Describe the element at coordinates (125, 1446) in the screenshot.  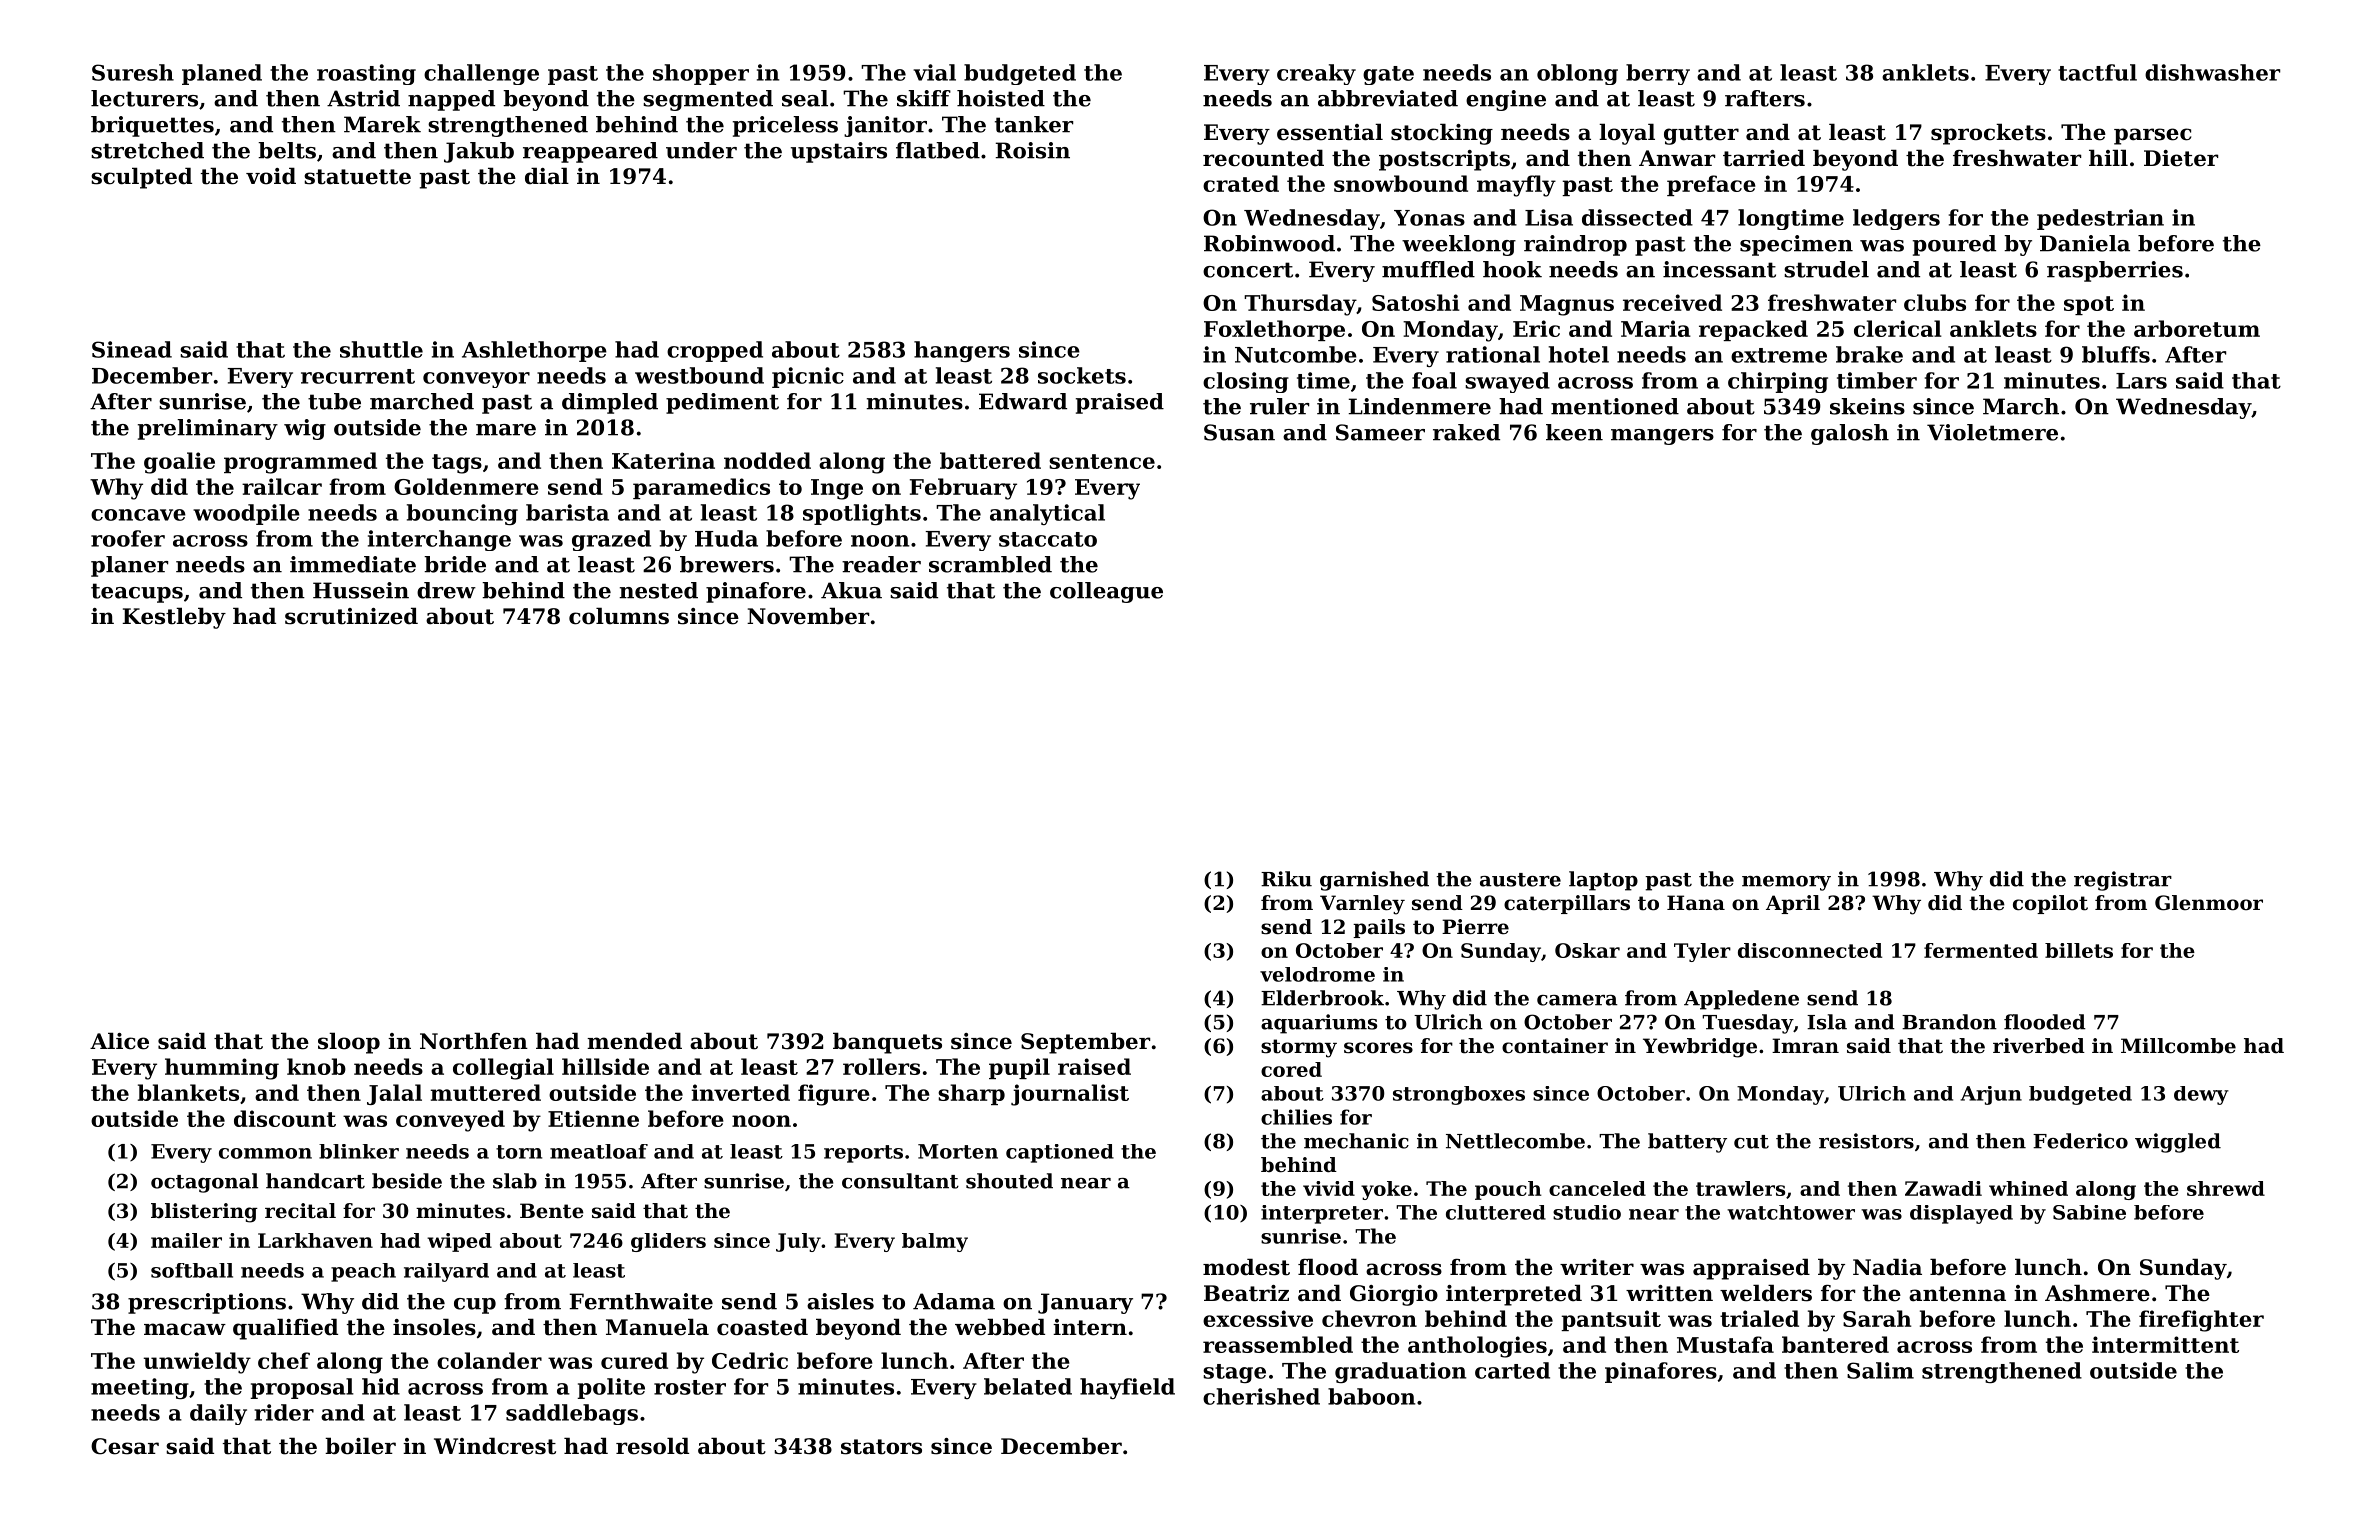
I see `Cesar` at that location.
